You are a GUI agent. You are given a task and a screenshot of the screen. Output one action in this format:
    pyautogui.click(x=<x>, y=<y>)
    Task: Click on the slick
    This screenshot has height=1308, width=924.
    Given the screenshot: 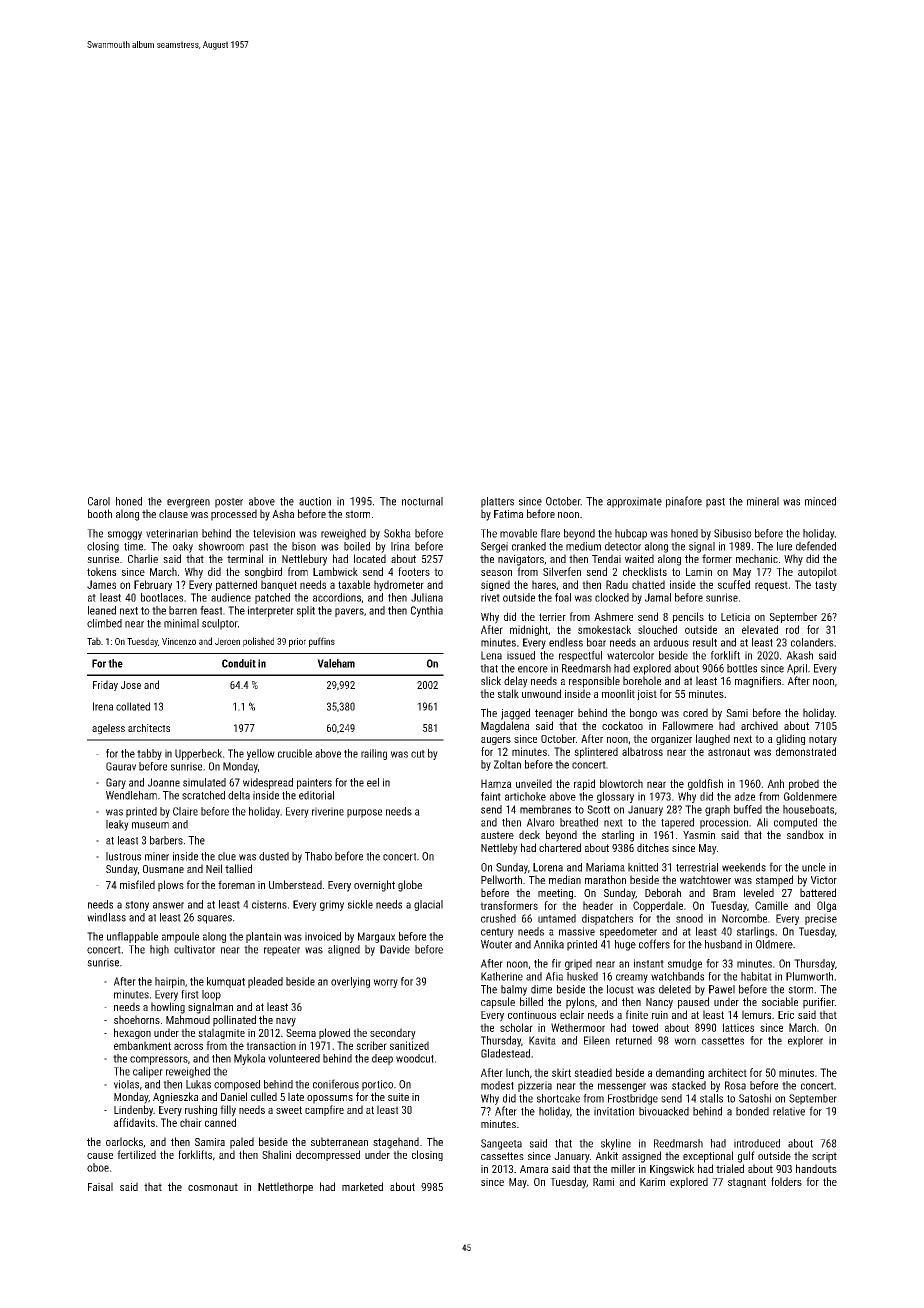 What is the action you would take?
    pyautogui.click(x=491, y=680)
